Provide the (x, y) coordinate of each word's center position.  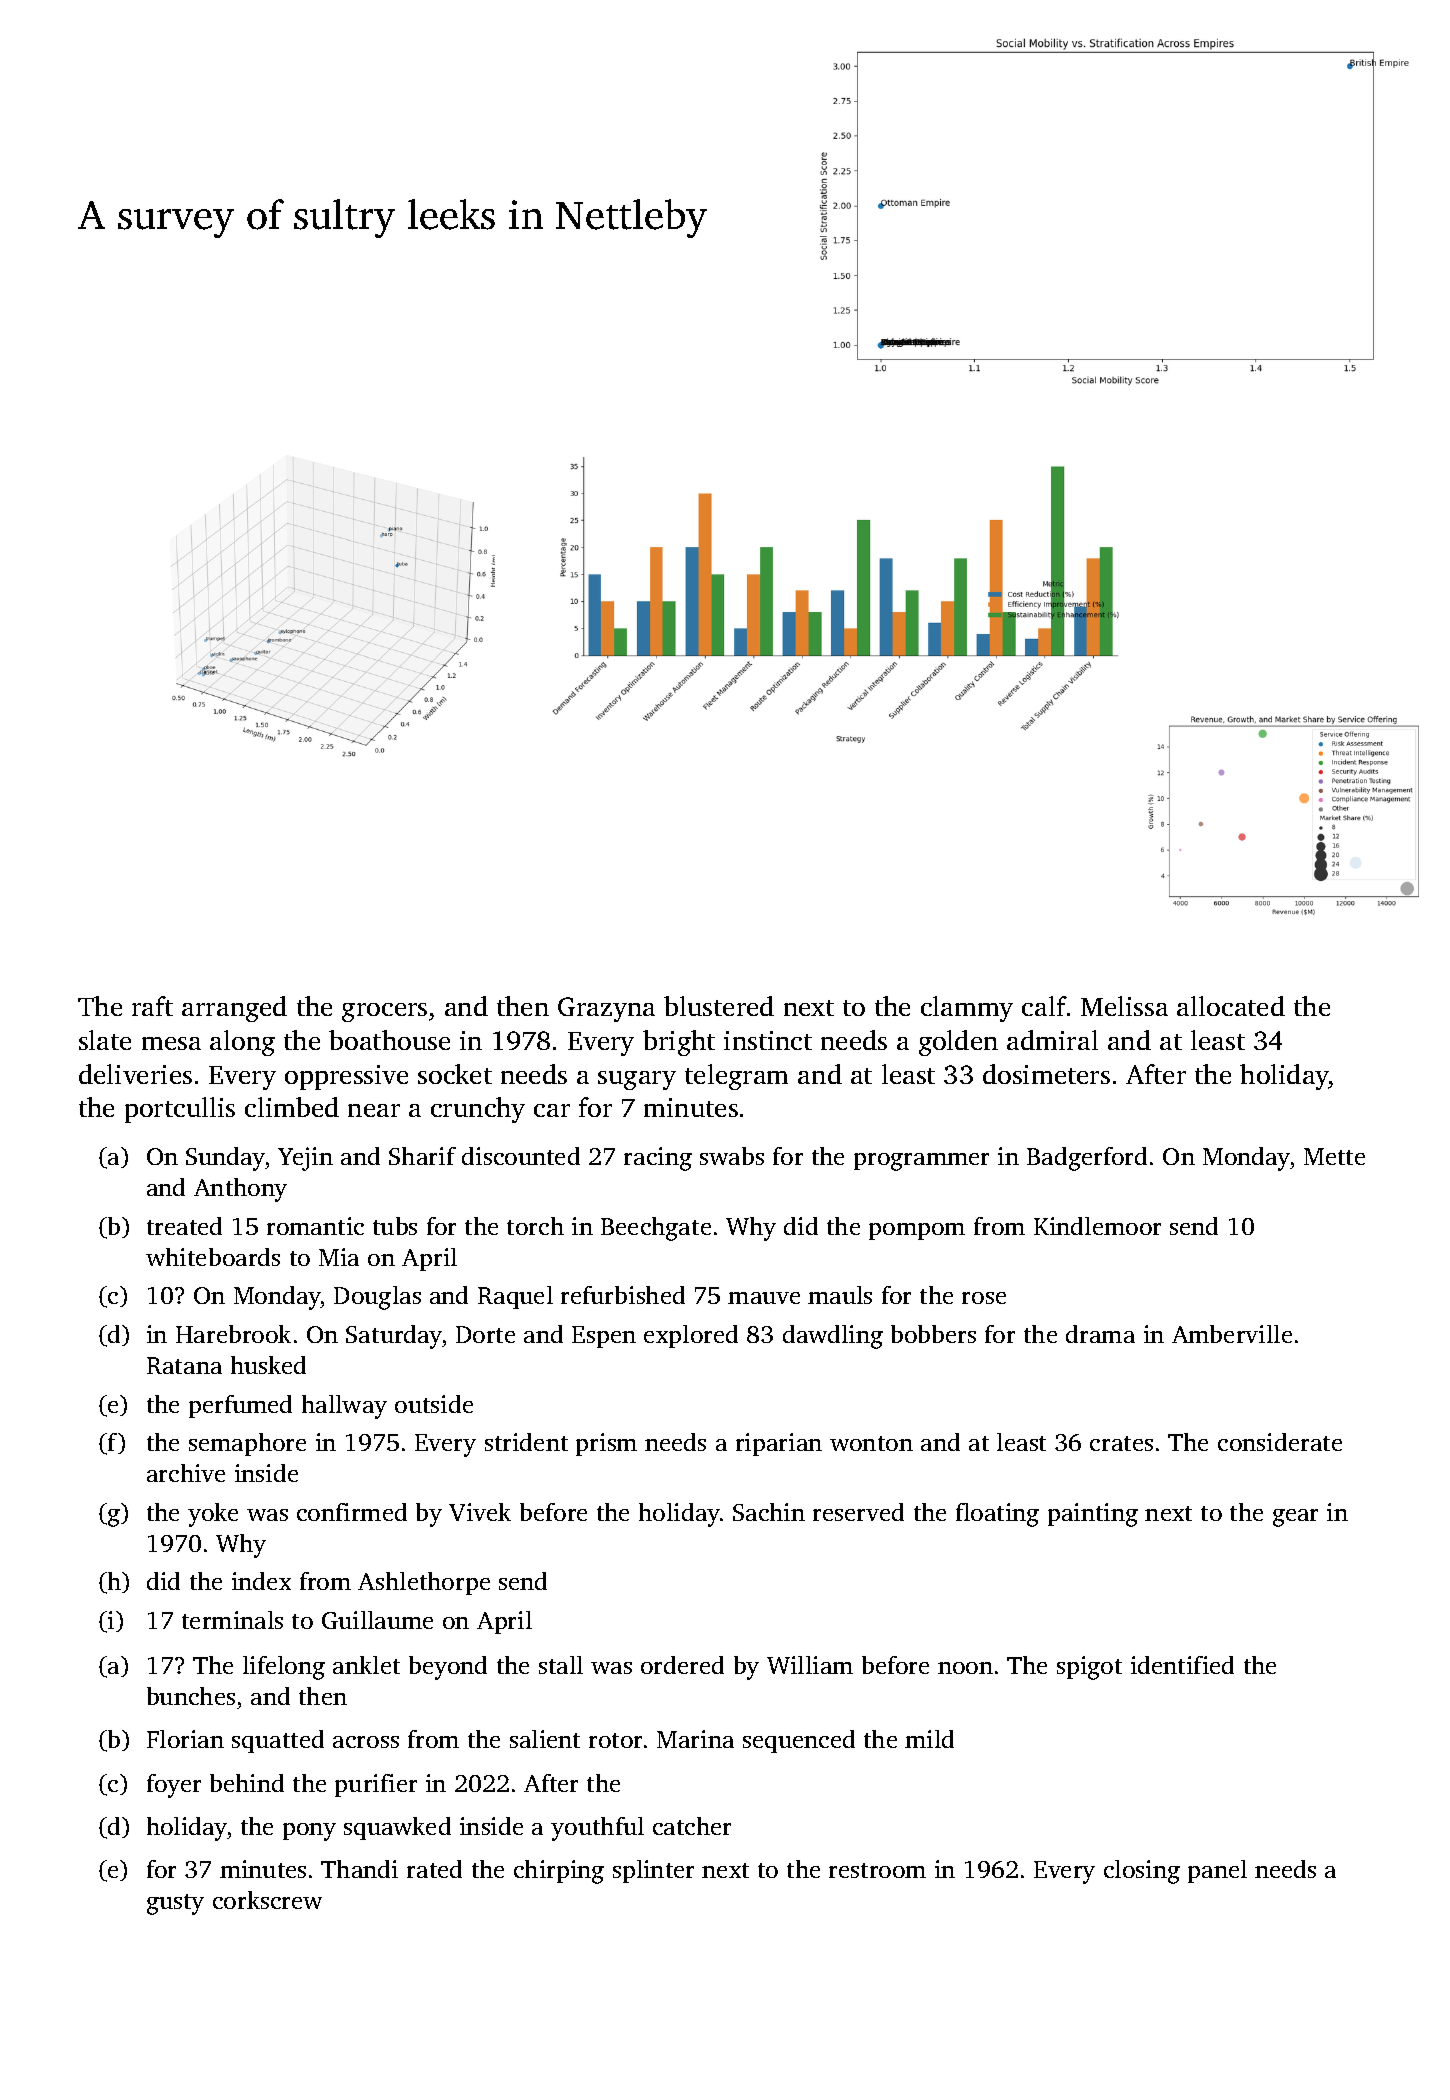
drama (1100, 1334)
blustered (719, 1006)
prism (606, 1444)
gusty (175, 1904)
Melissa (1124, 1006)
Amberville (1232, 1334)
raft (152, 1006)
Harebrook (233, 1334)
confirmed (352, 1512)
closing (1142, 1872)
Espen (604, 1337)
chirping (559, 1872)
